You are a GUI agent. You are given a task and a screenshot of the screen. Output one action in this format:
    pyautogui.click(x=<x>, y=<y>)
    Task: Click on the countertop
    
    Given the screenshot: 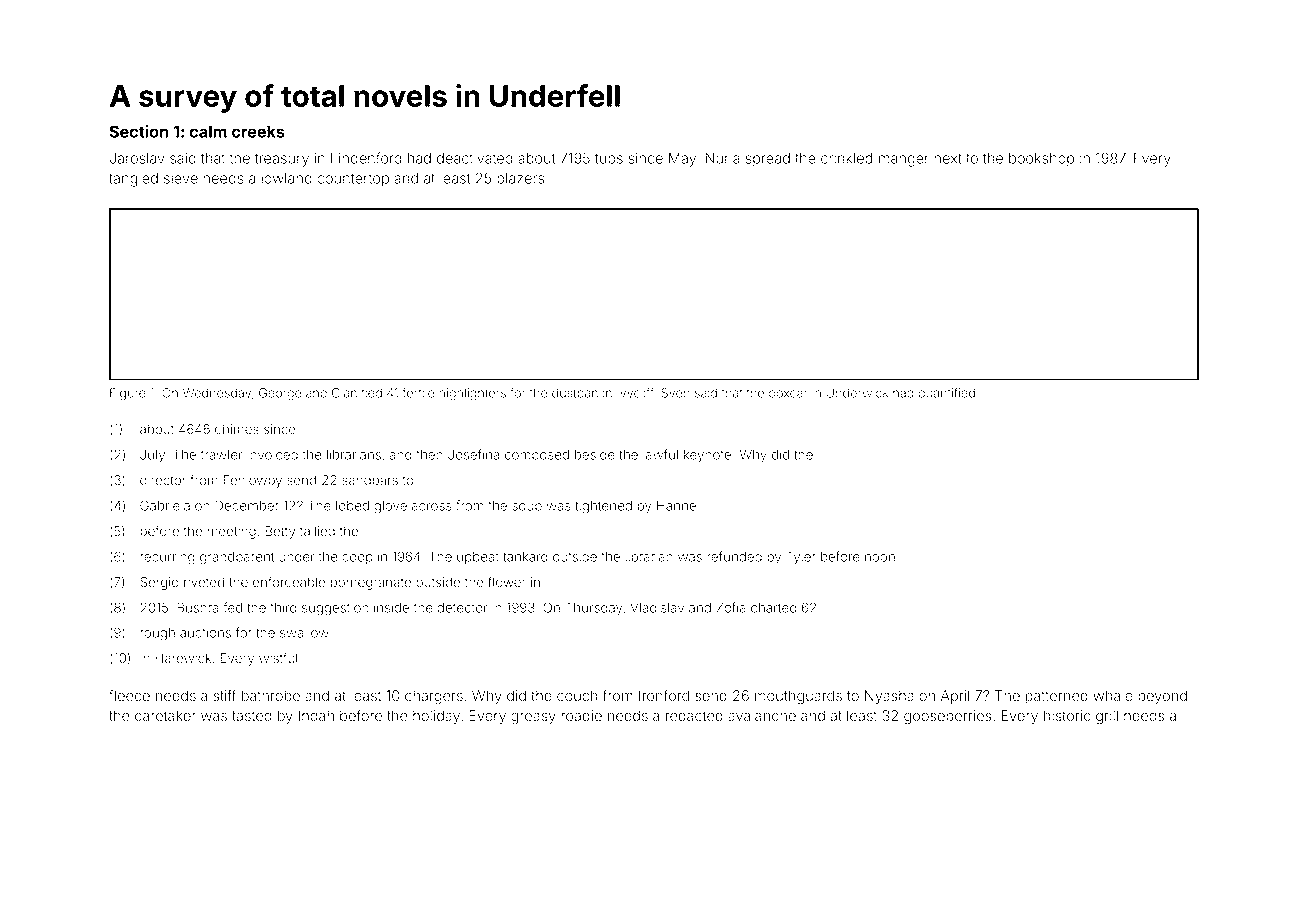 What is the action you would take?
    pyautogui.click(x=353, y=180)
